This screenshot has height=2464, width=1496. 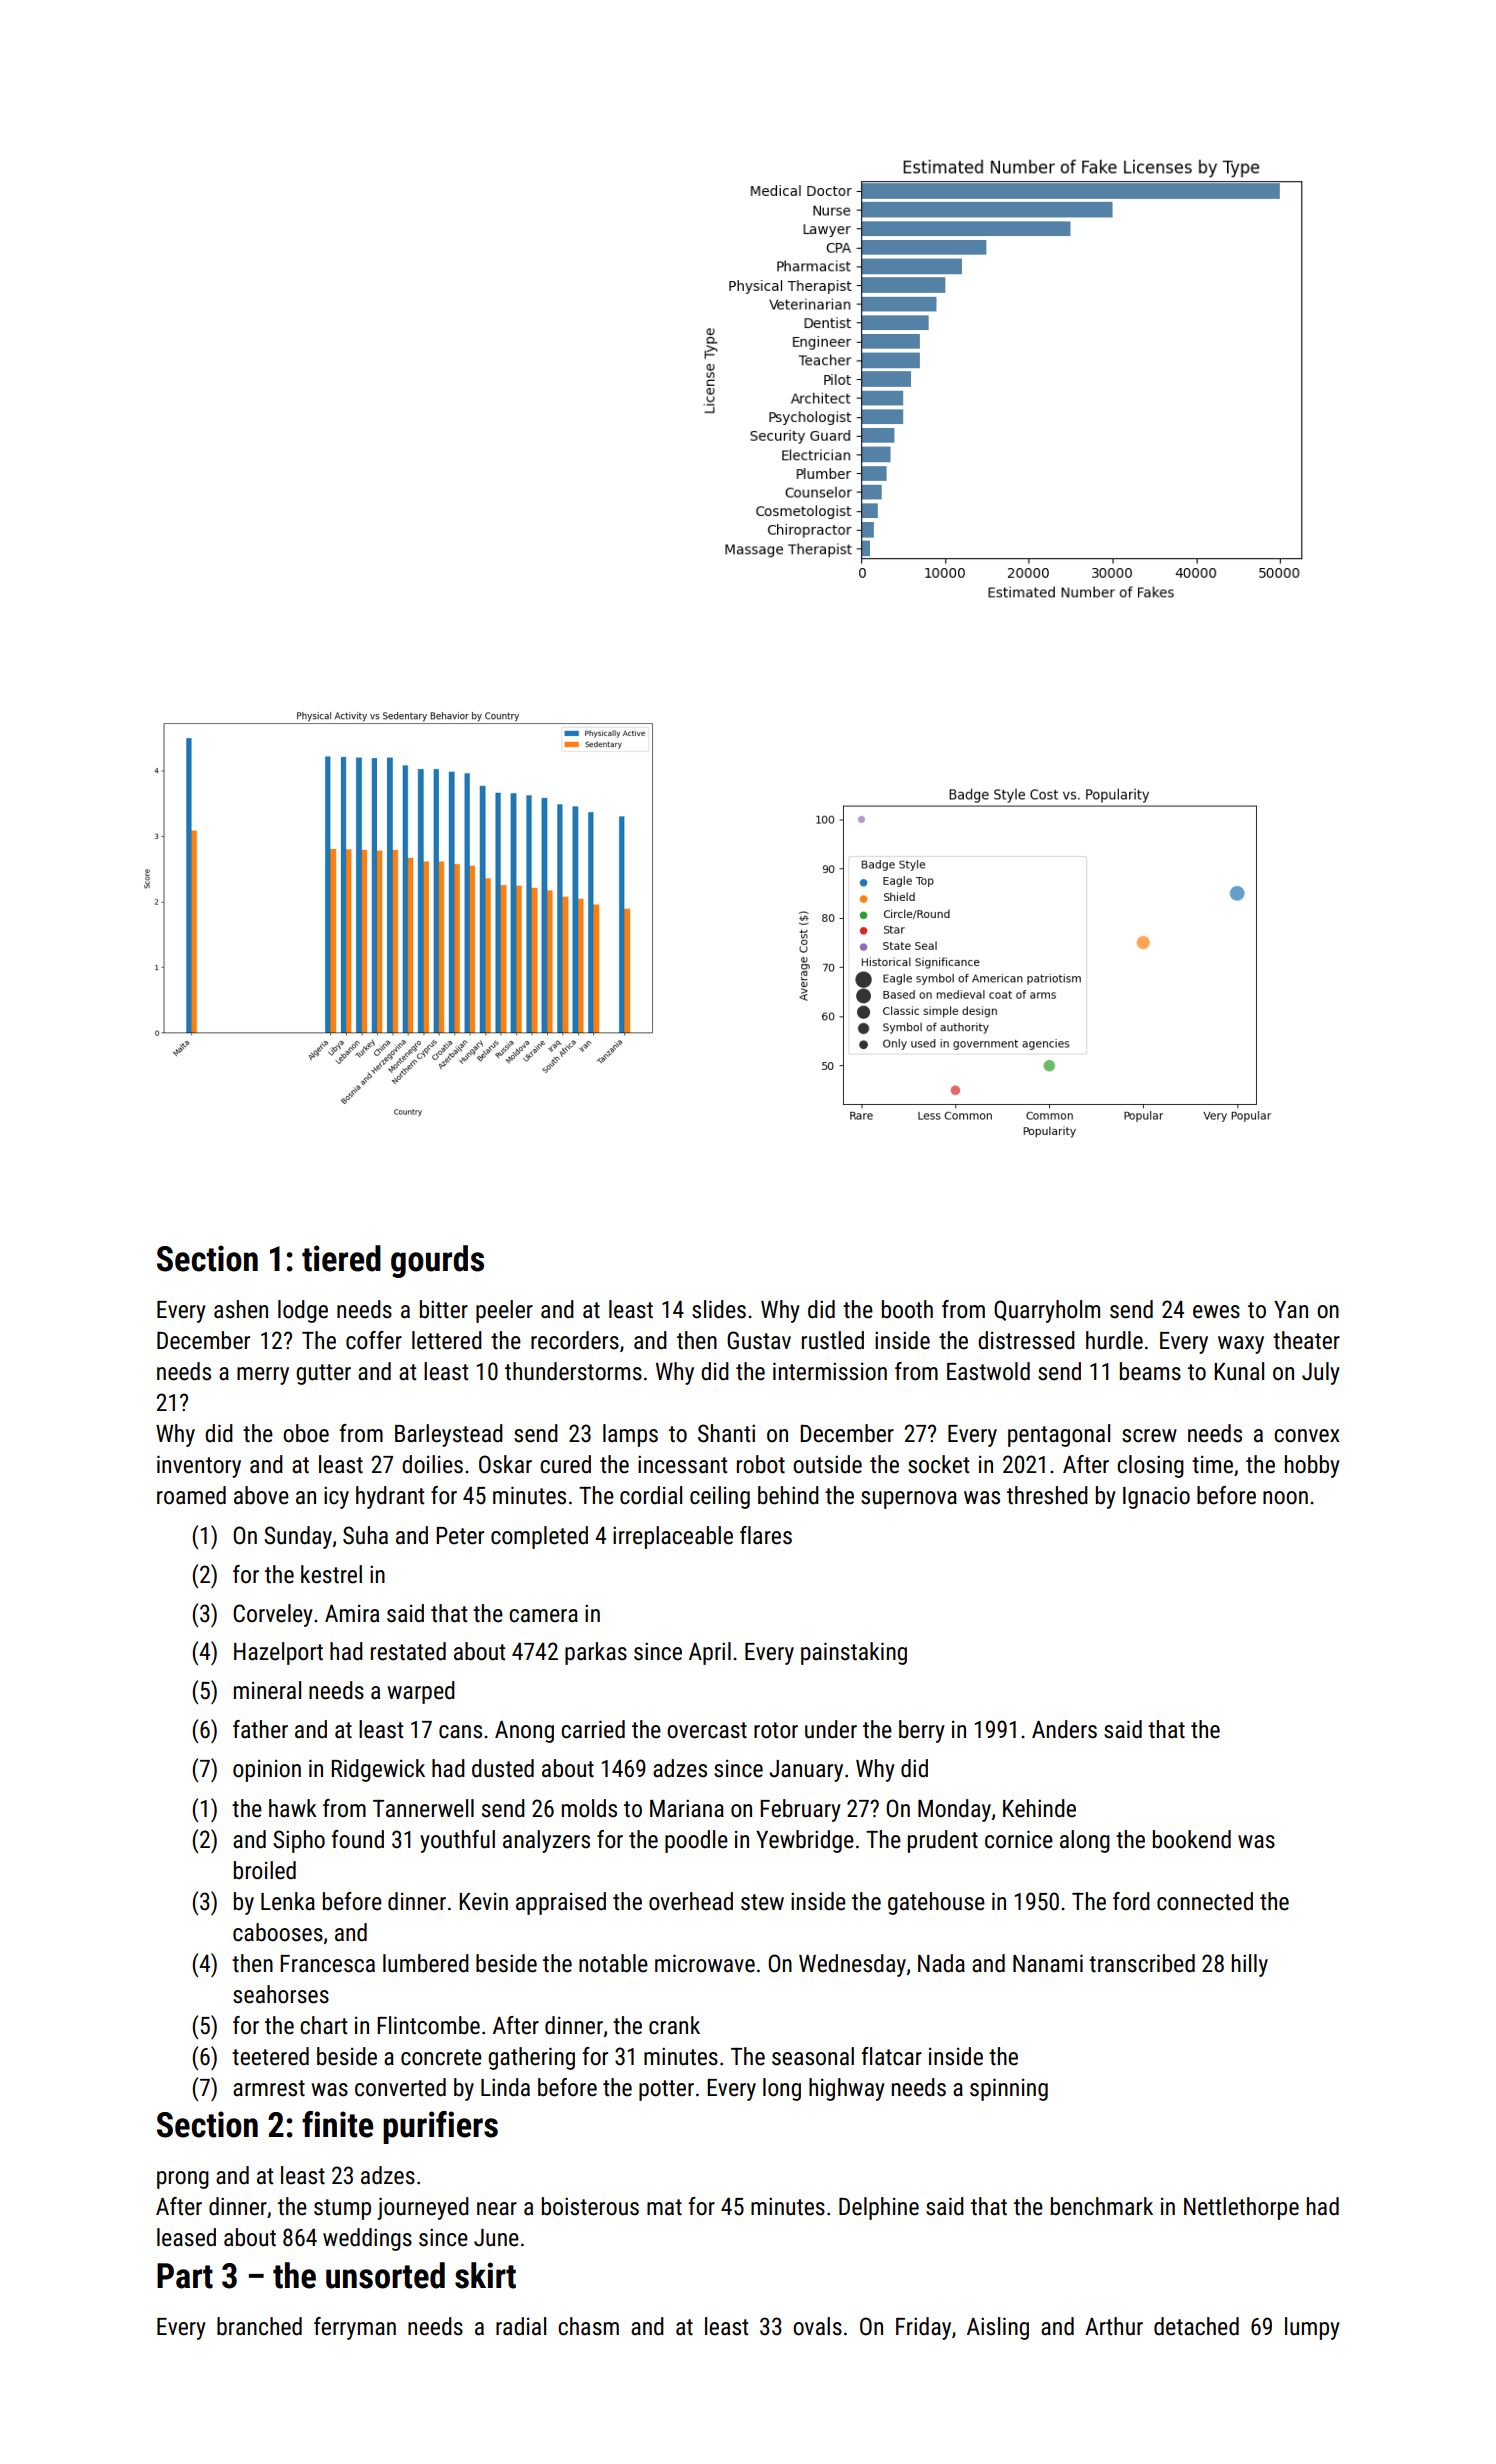 I want to click on booth, so click(x=907, y=1309).
